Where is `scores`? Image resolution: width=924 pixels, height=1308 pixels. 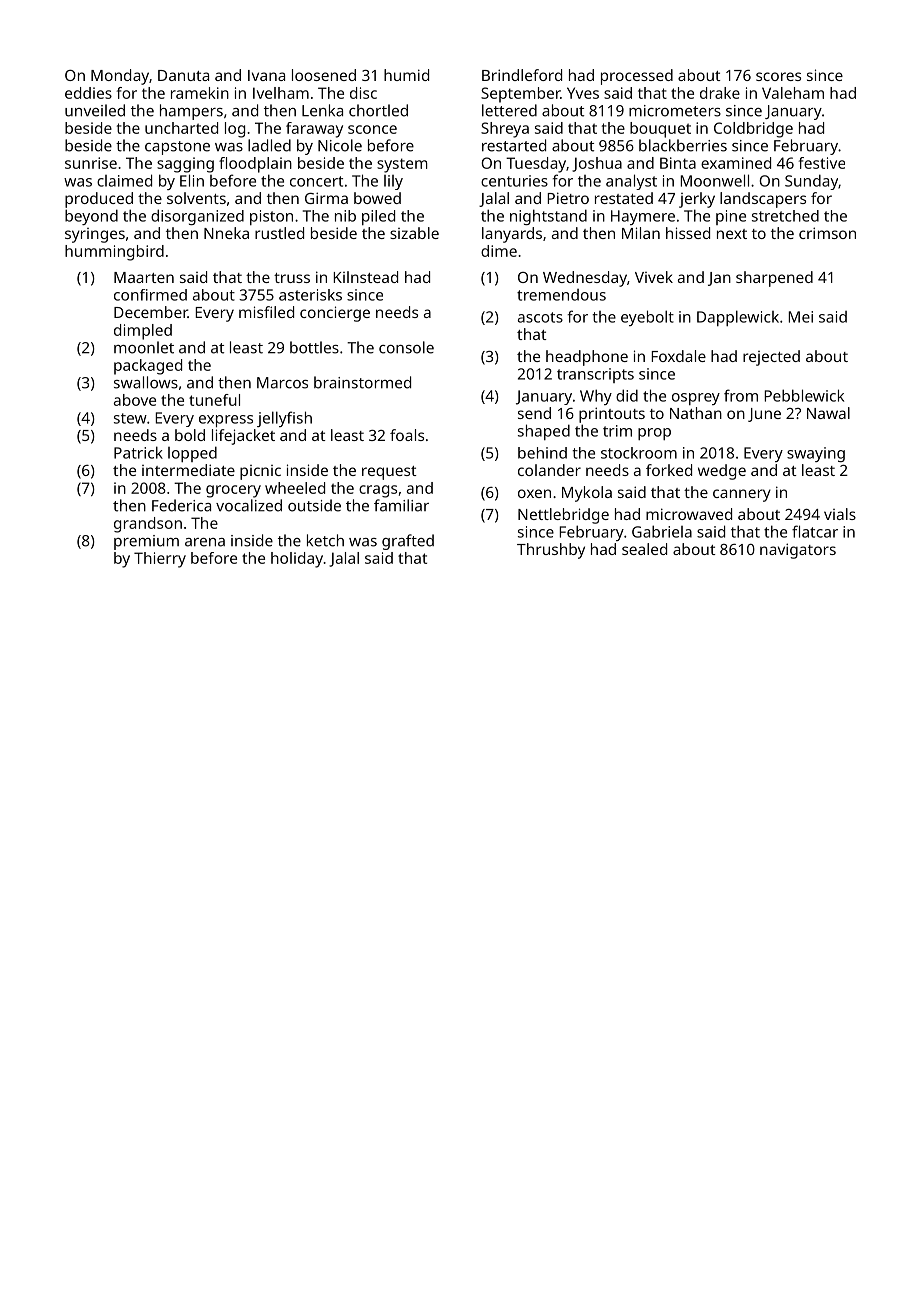
scores is located at coordinates (778, 76).
